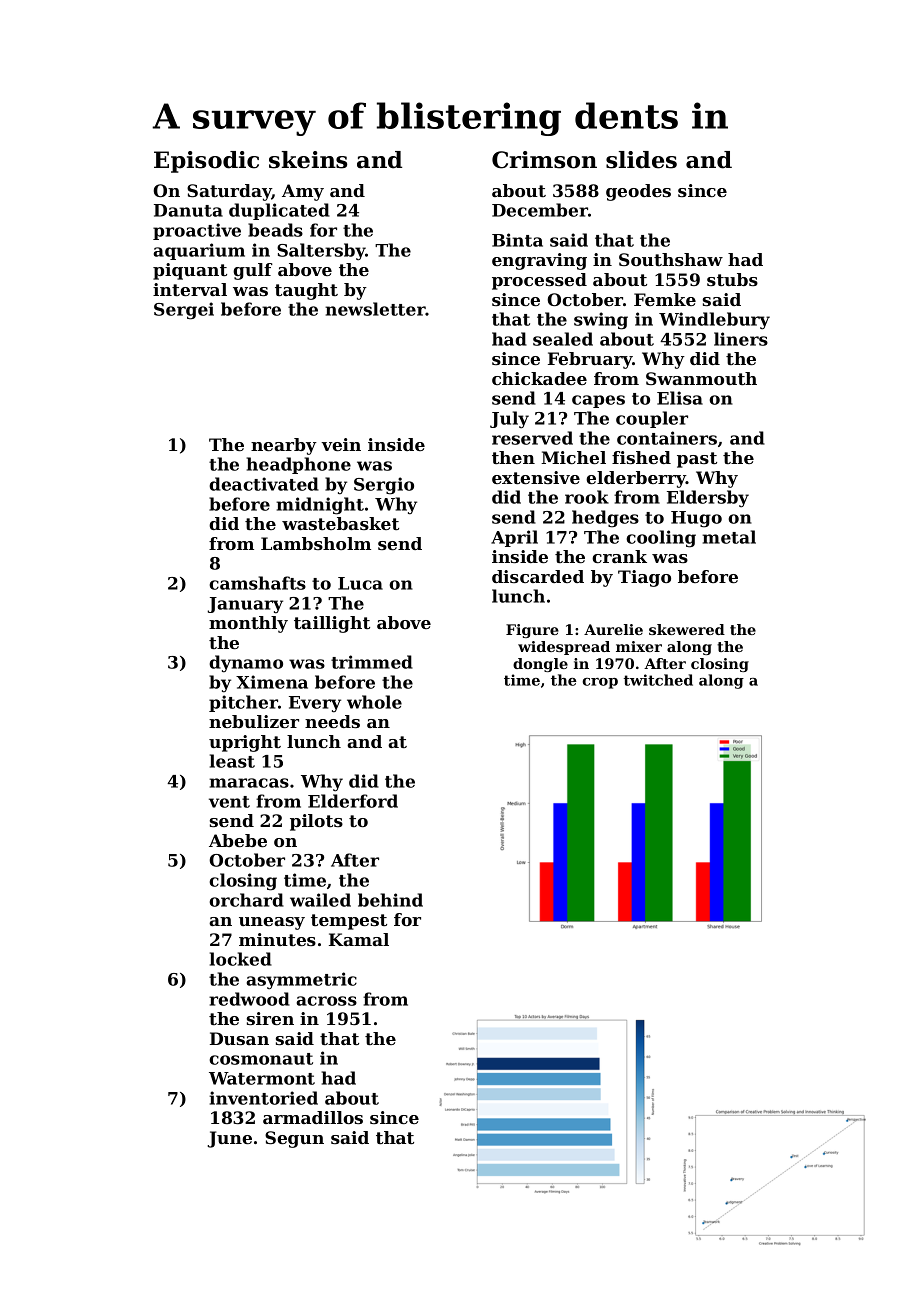 The image size is (924, 1311). What do you see at coordinates (326, 1001) in the image?
I see `across` at bounding box center [326, 1001].
